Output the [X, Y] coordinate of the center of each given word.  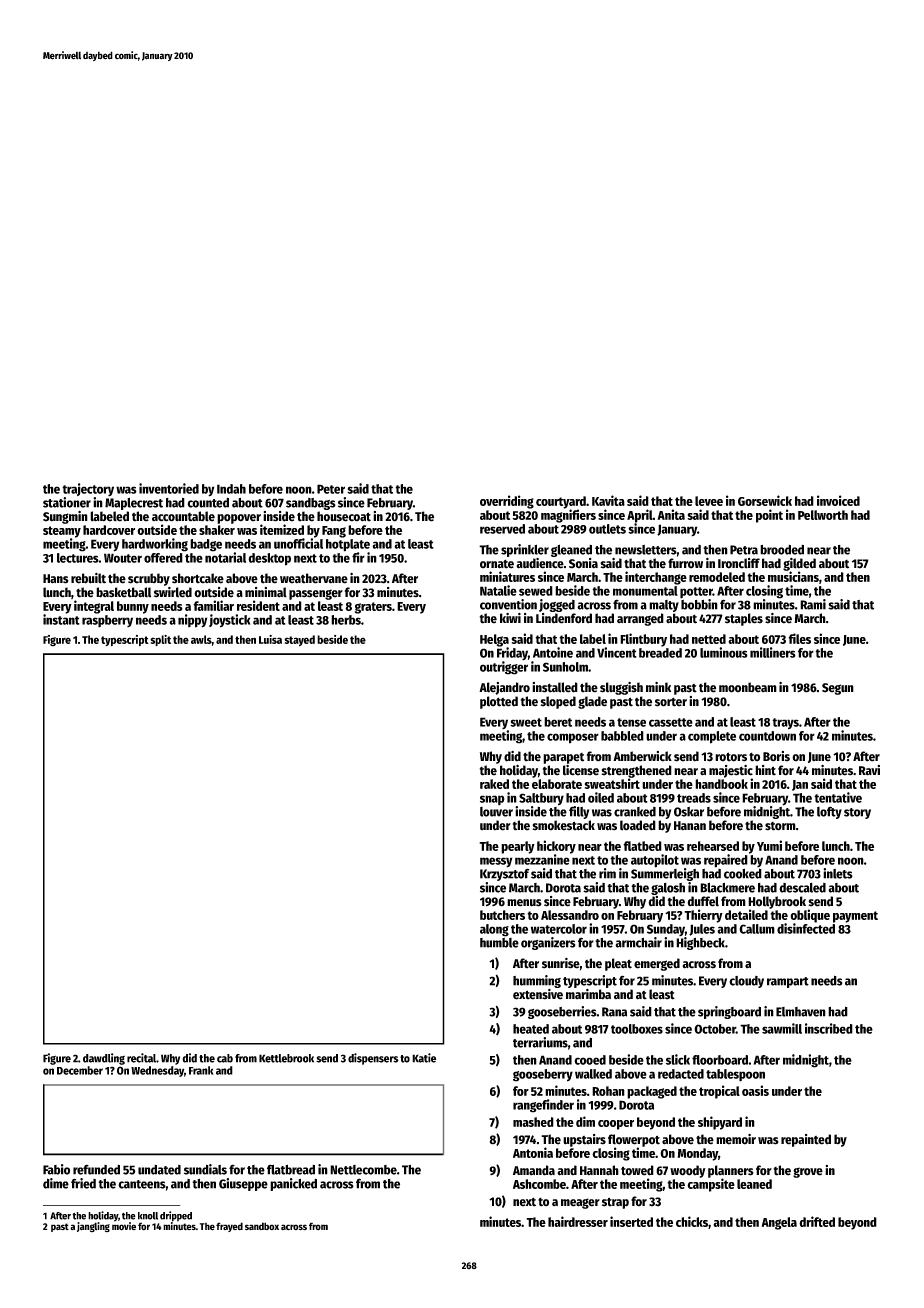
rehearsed [713, 846]
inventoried [169, 488]
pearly [518, 847]
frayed [229, 1227]
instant [61, 619]
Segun [838, 689]
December [80, 1070]
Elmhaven [801, 1012]
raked [494, 784]
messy [496, 862]
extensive [538, 994]
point [769, 516]
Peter [331, 489]
